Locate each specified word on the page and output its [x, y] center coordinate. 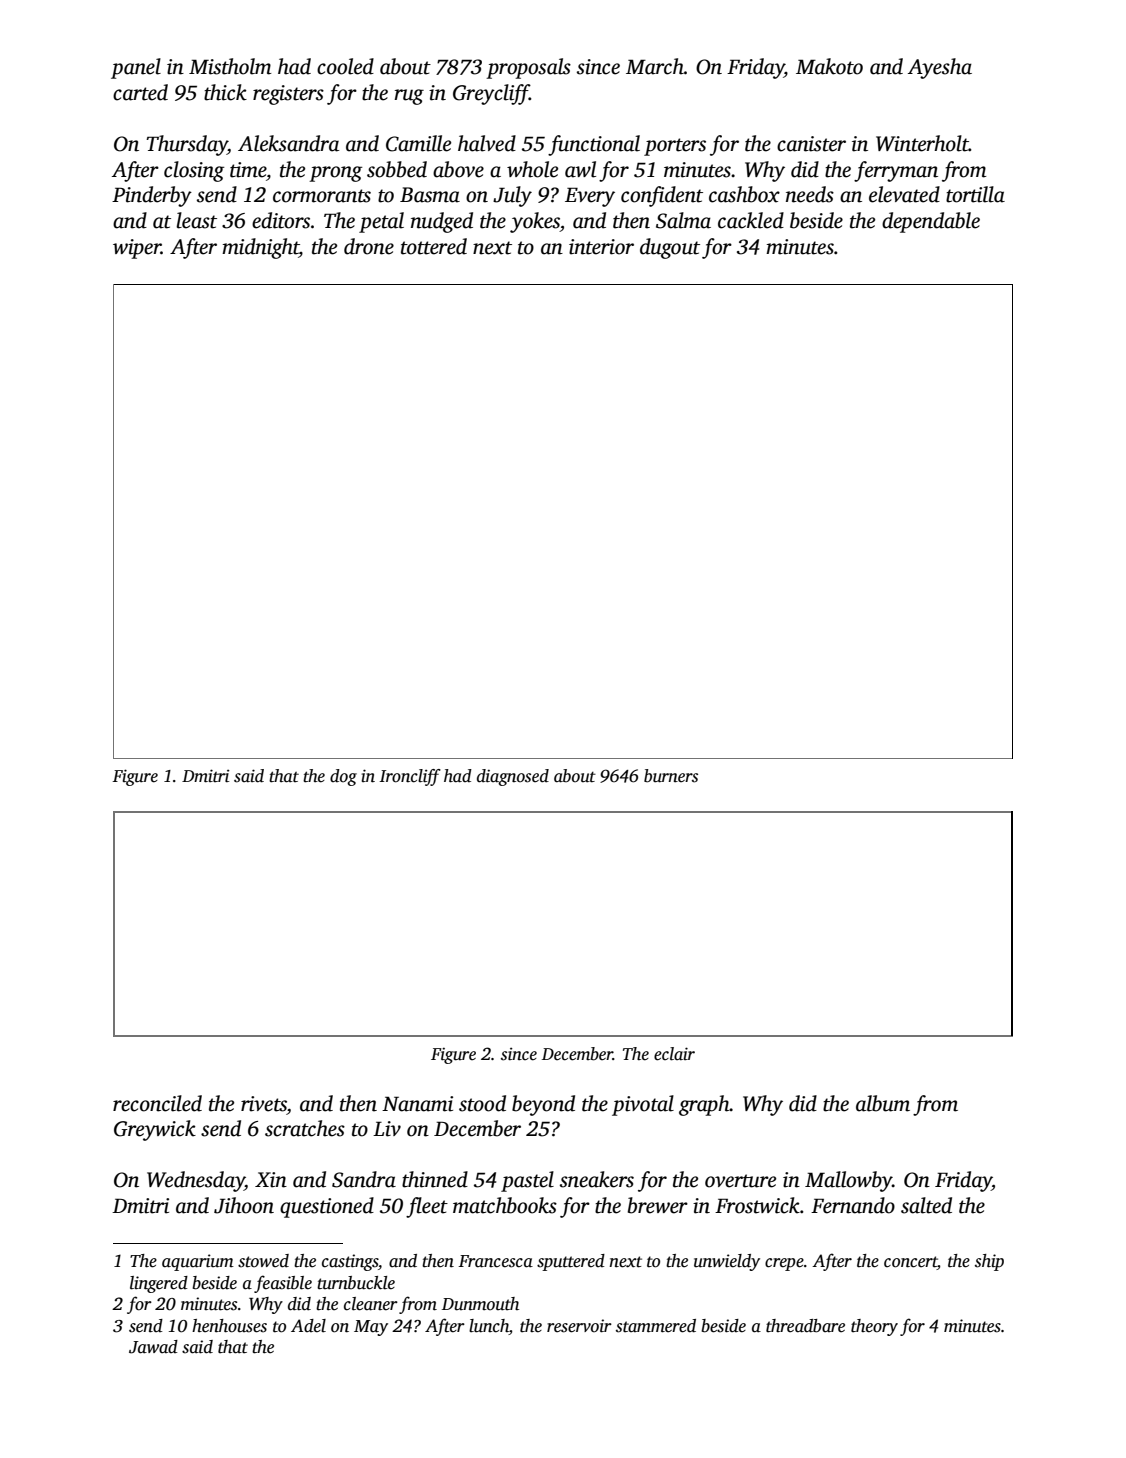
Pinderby [152, 196]
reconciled [157, 1103]
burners [671, 776]
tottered [434, 246]
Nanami [417, 1104]
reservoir [579, 1326]
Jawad [153, 1347]
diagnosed [513, 777]
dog [343, 777]
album [883, 1103]
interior [601, 247]
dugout [670, 248]
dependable [931, 222]
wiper [137, 249]
